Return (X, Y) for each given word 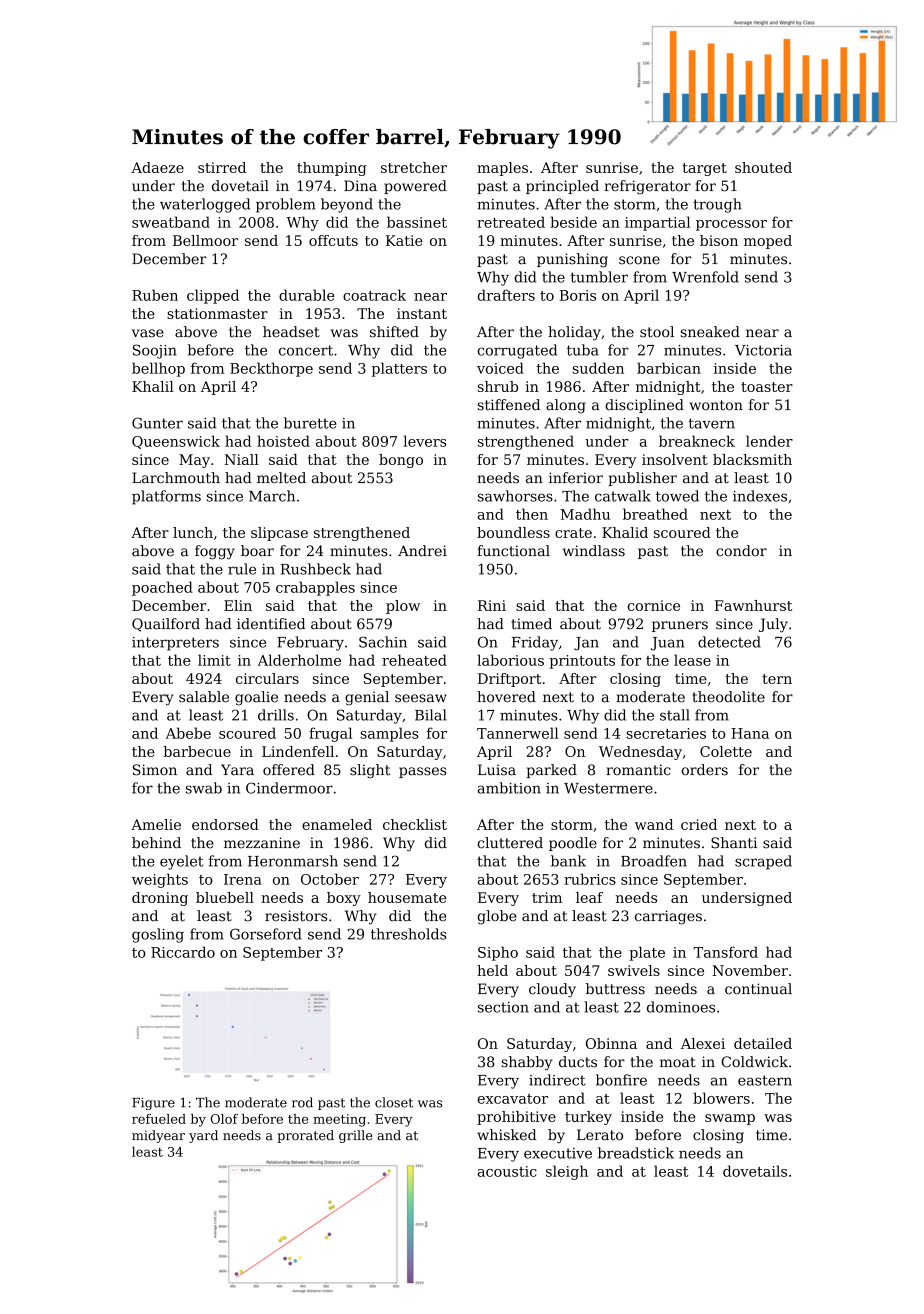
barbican (669, 368)
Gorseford (266, 934)
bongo (401, 461)
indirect (557, 1080)
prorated (305, 1136)
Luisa (497, 770)
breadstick (636, 1153)
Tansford (726, 952)
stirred (222, 167)
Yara (237, 770)
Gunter (157, 423)
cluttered (510, 843)
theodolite (728, 697)
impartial (657, 223)
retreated (511, 222)
